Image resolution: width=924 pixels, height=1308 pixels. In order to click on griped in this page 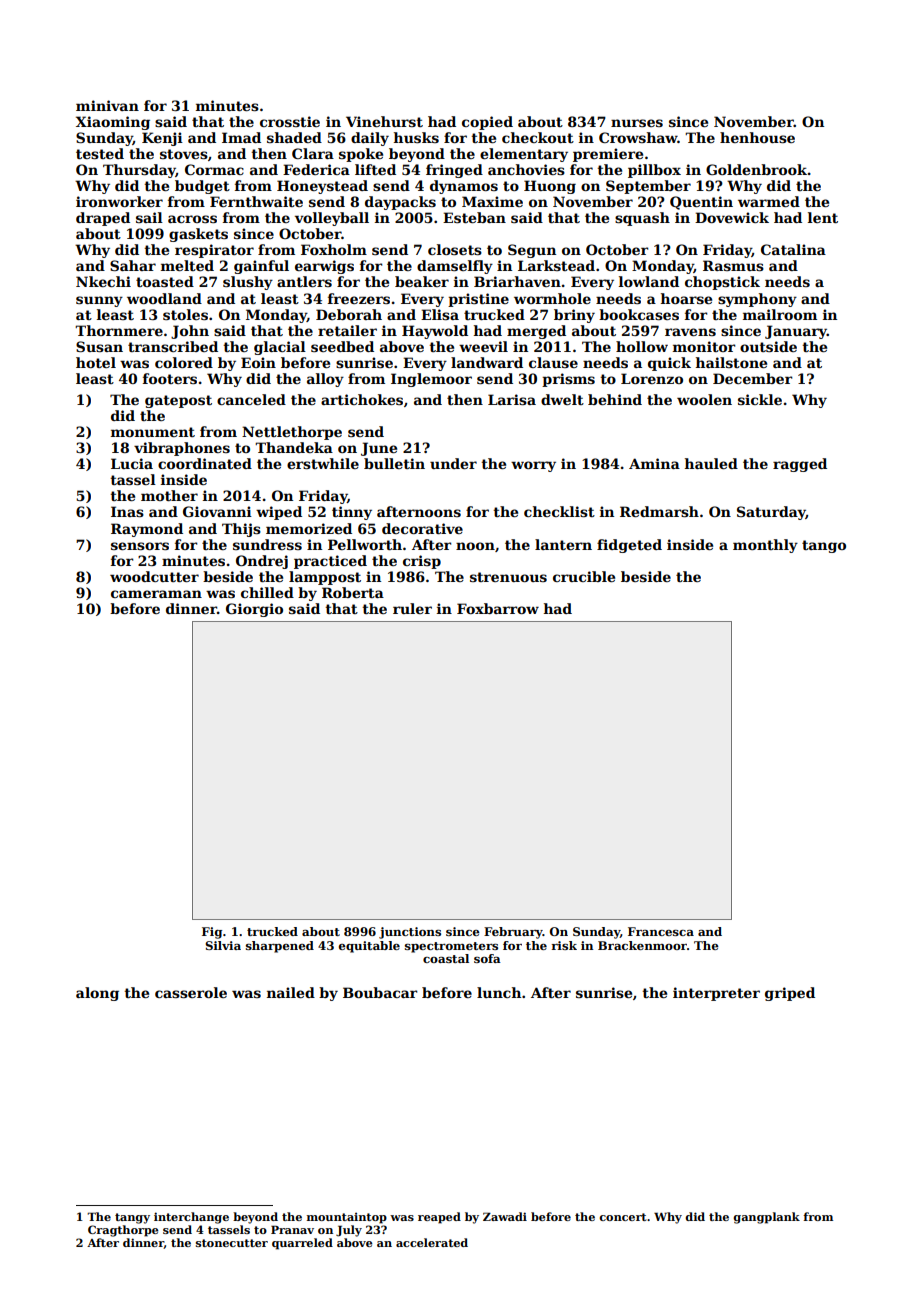, I will do `click(790, 994)`.
